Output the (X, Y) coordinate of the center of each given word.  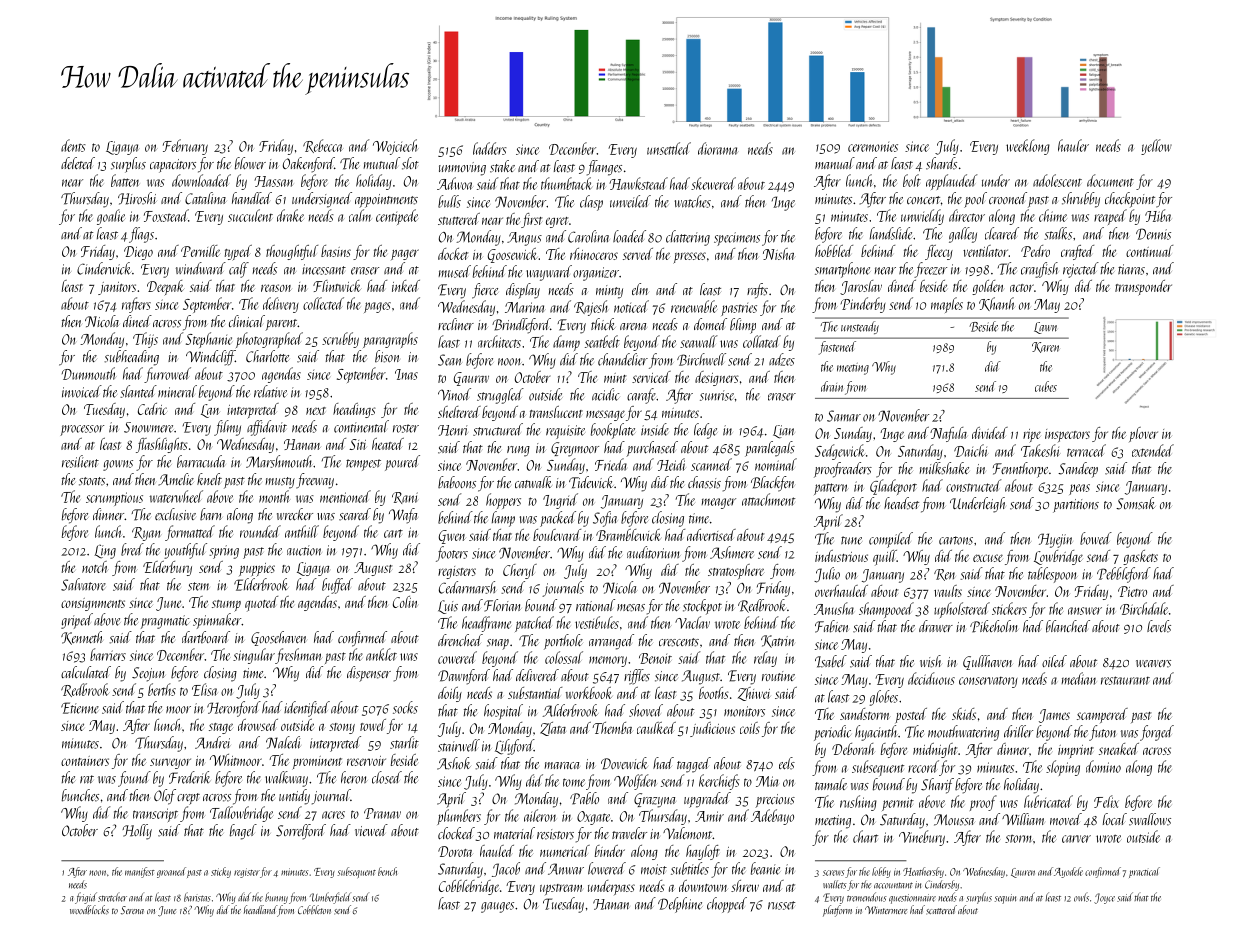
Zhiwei (754, 694)
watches (693, 201)
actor (1022, 288)
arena (633, 326)
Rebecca (323, 146)
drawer (936, 626)
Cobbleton (314, 910)
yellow (1156, 147)
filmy (227, 428)
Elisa (204, 689)
